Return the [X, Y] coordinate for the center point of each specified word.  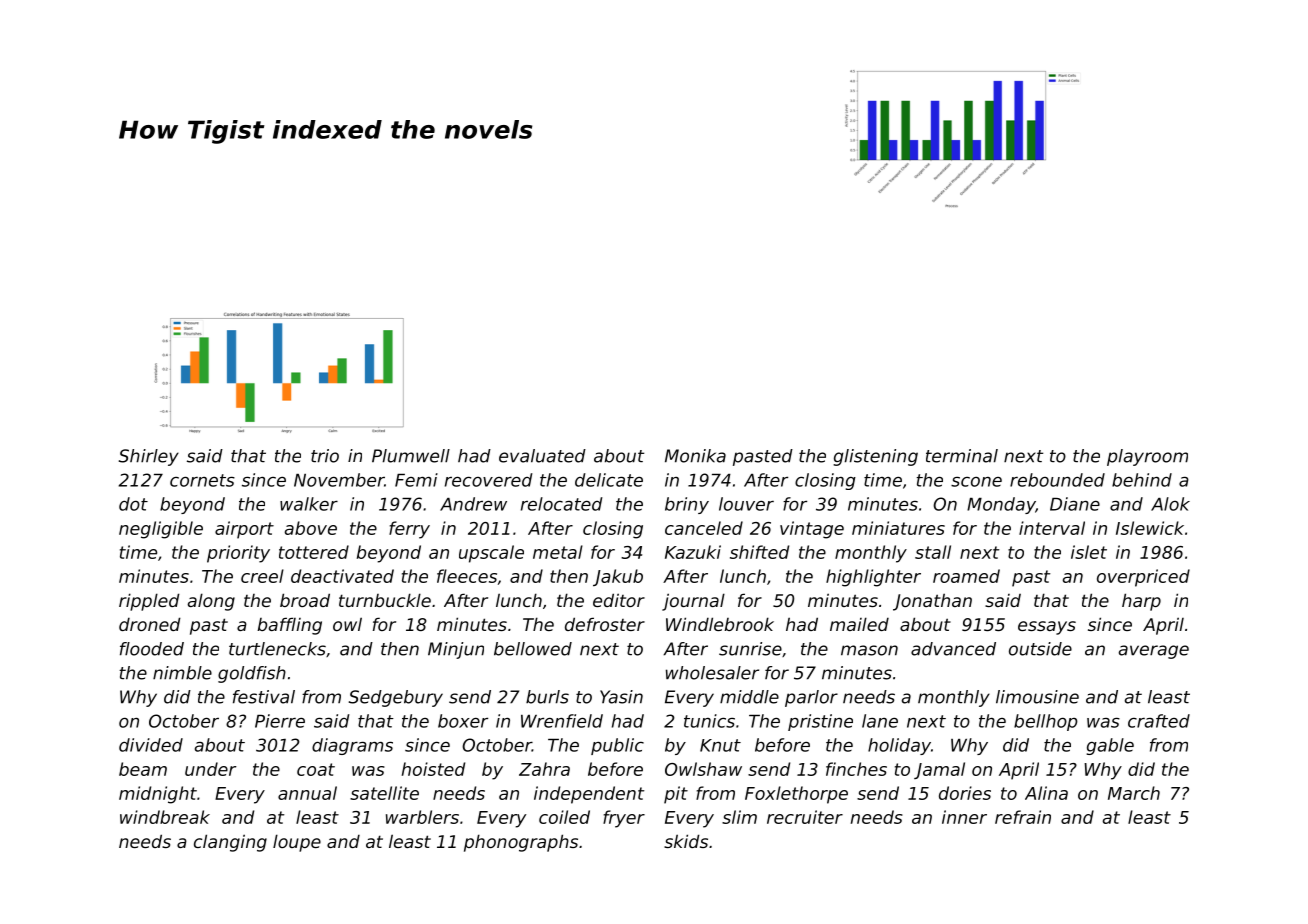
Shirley [149, 457]
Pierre [280, 721]
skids [686, 841]
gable [1110, 746]
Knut [720, 745]
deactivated [342, 576]
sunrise [750, 649]
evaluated [542, 456]
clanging [230, 843]
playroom [1147, 457]
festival [264, 697]
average [1154, 652]
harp [1141, 602]
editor [619, 600]
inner [964, 817]
